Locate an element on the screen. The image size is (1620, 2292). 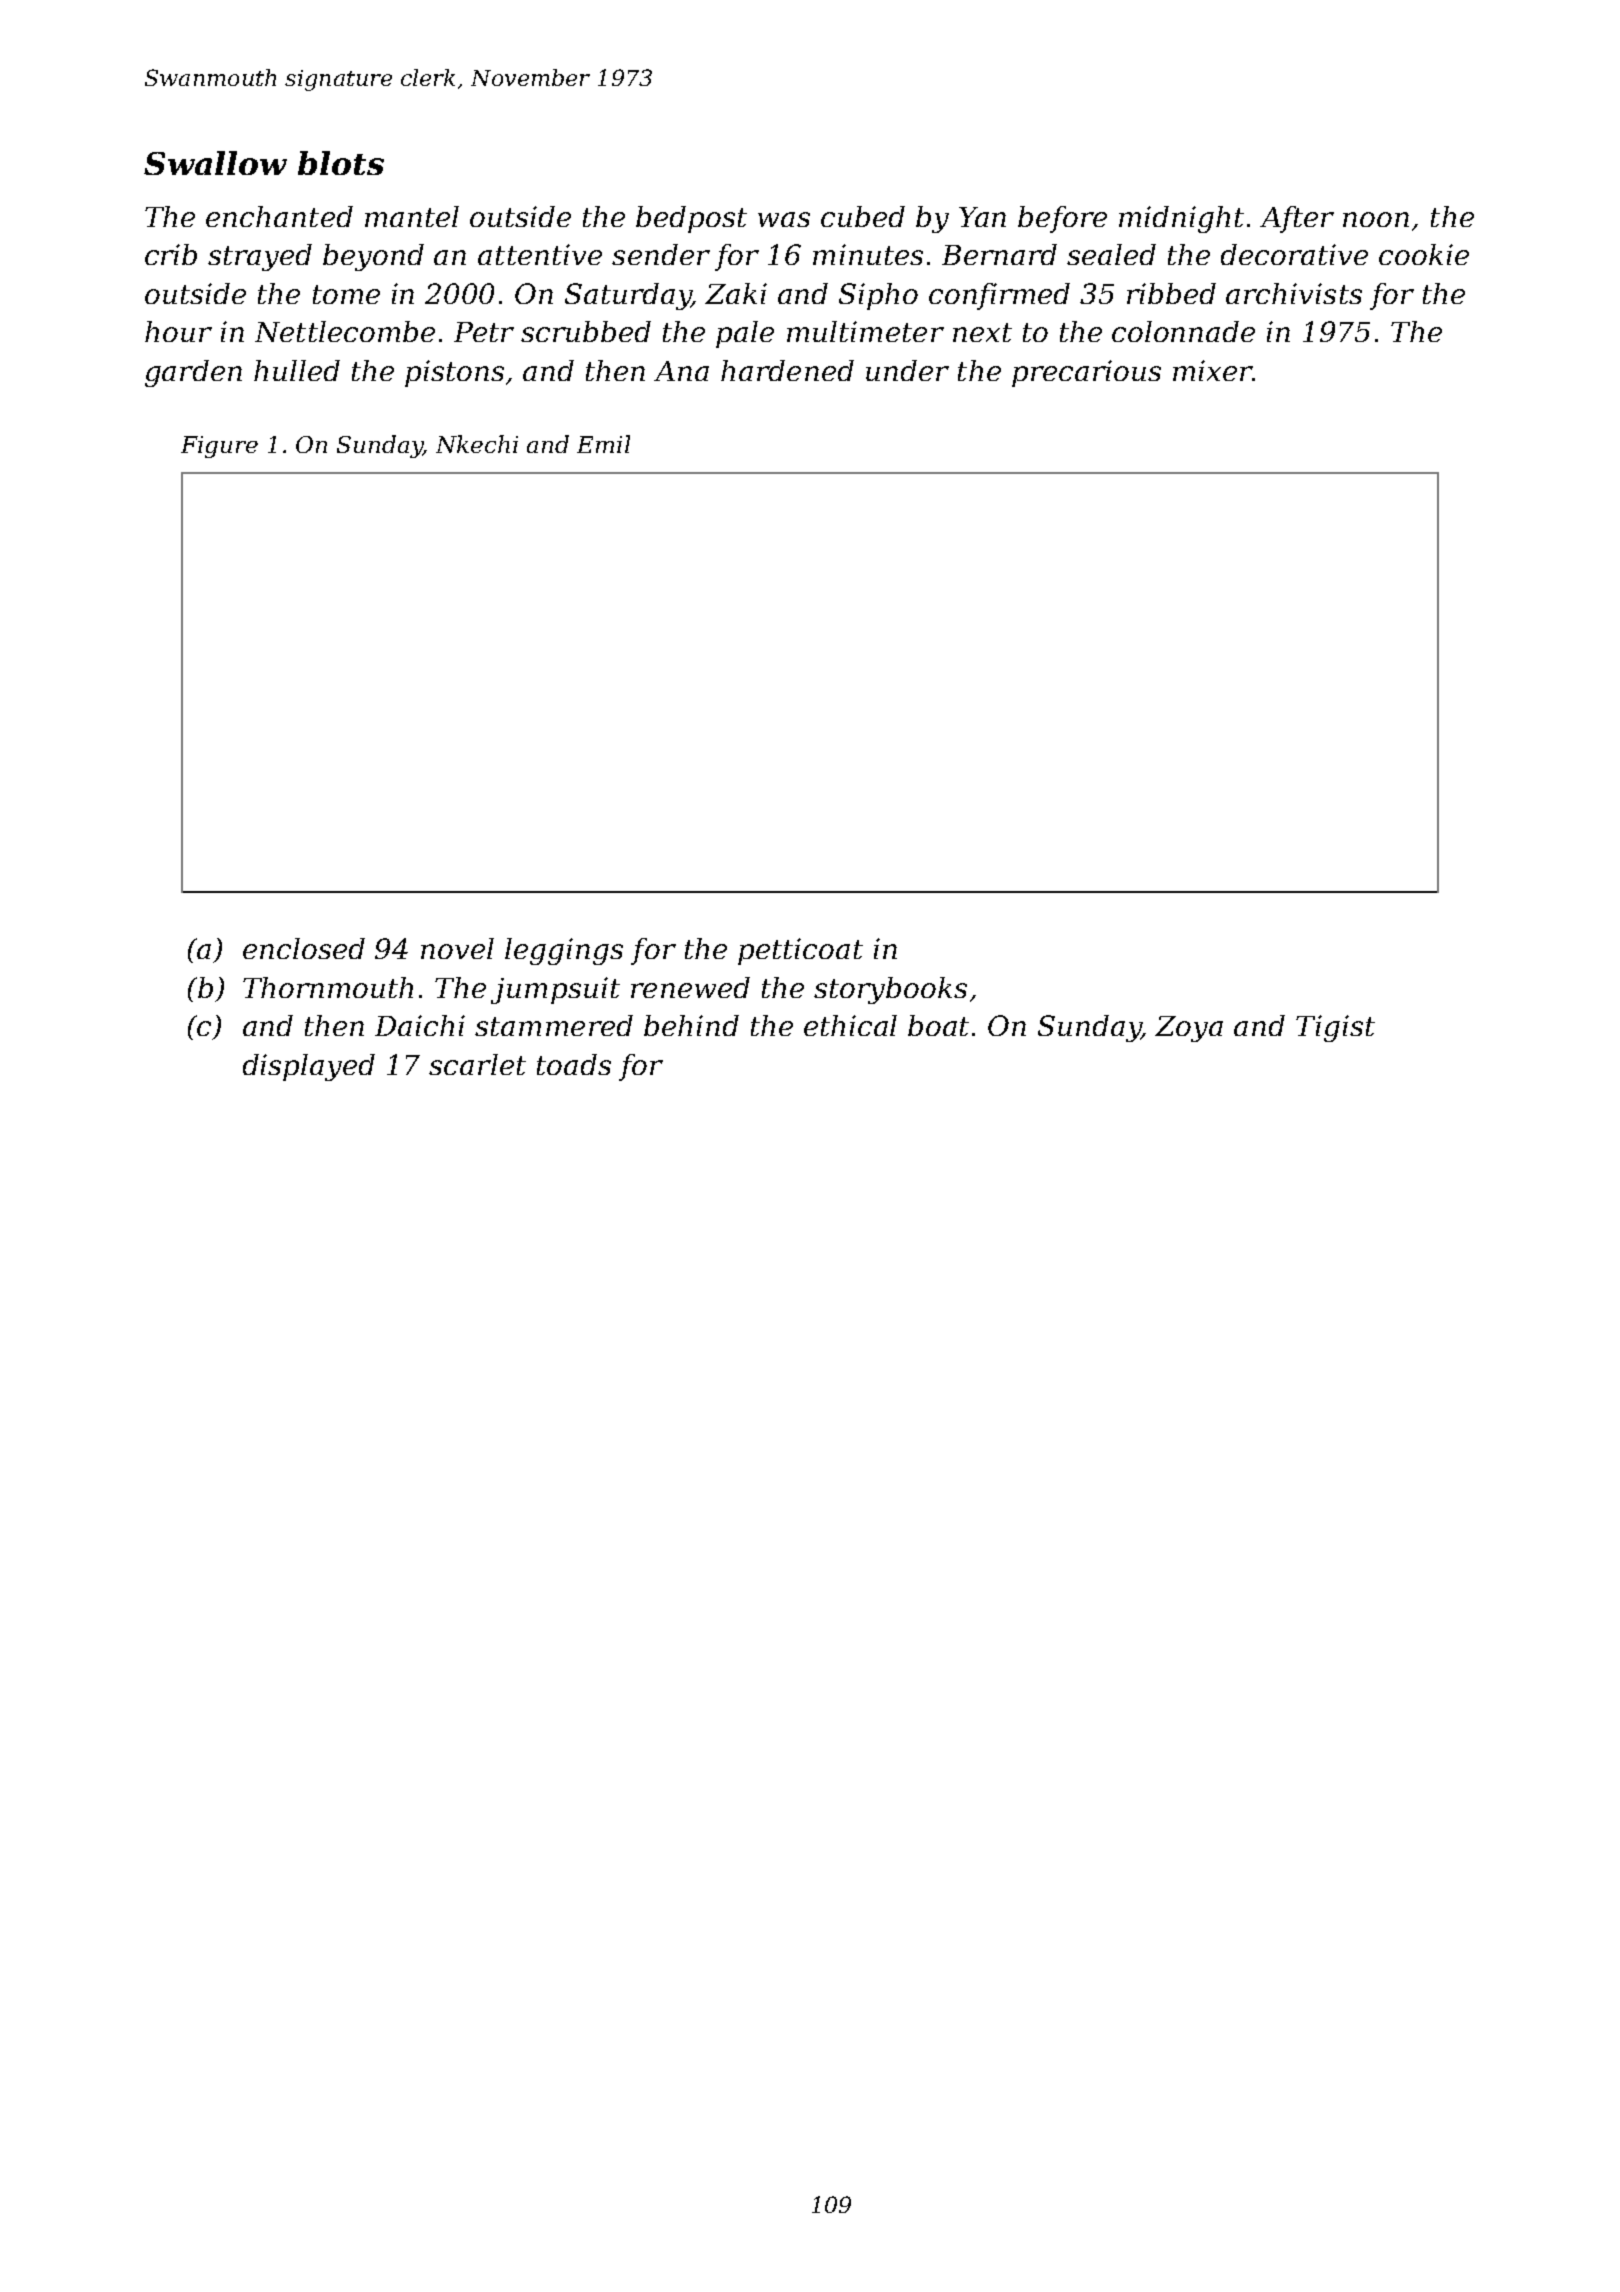
precarious is located at coordinates (1086, 373).
